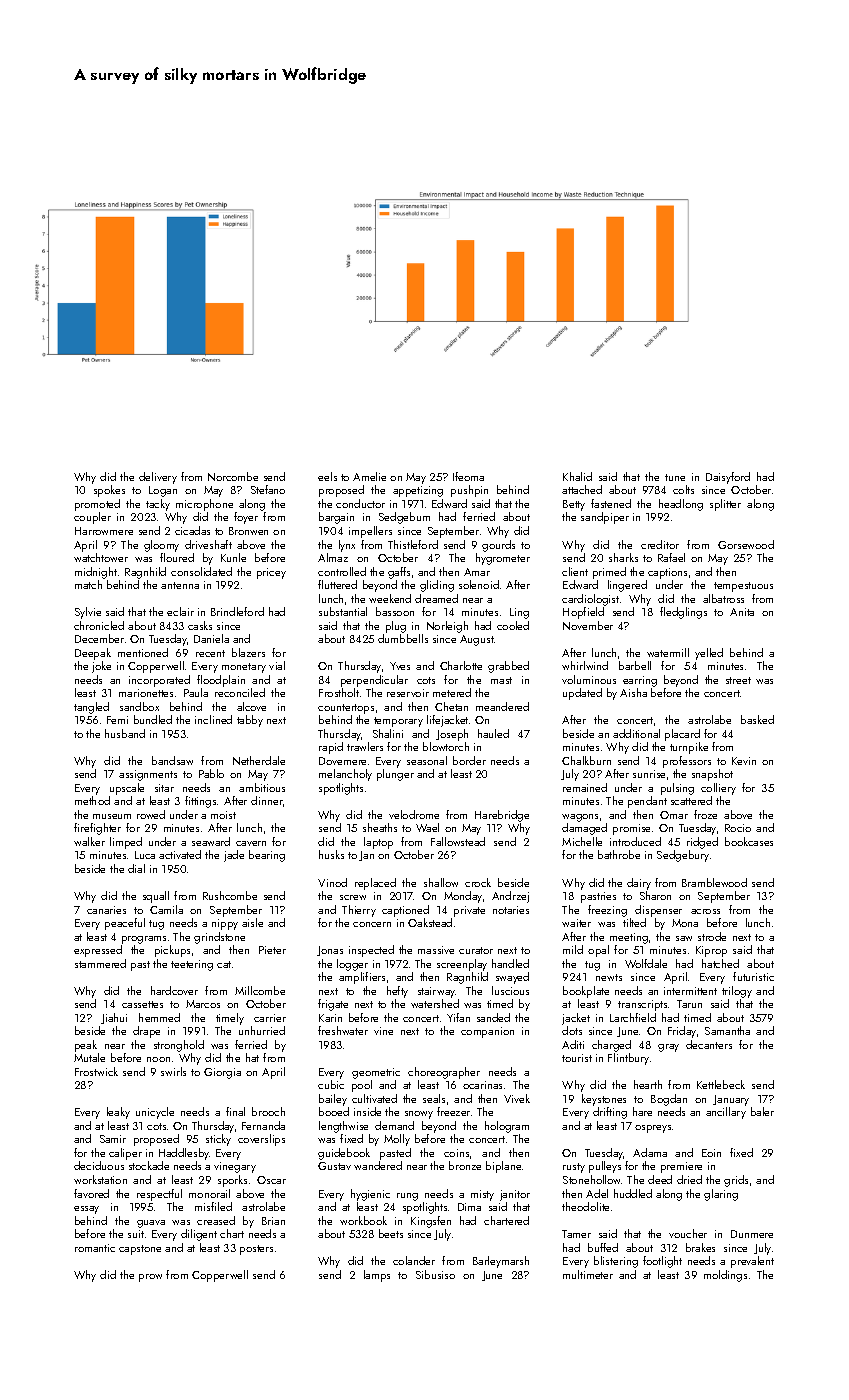 Image resolution: width=849 pixels, height=1400 pixels. I want to click on bronze, so click(465, 1165).
